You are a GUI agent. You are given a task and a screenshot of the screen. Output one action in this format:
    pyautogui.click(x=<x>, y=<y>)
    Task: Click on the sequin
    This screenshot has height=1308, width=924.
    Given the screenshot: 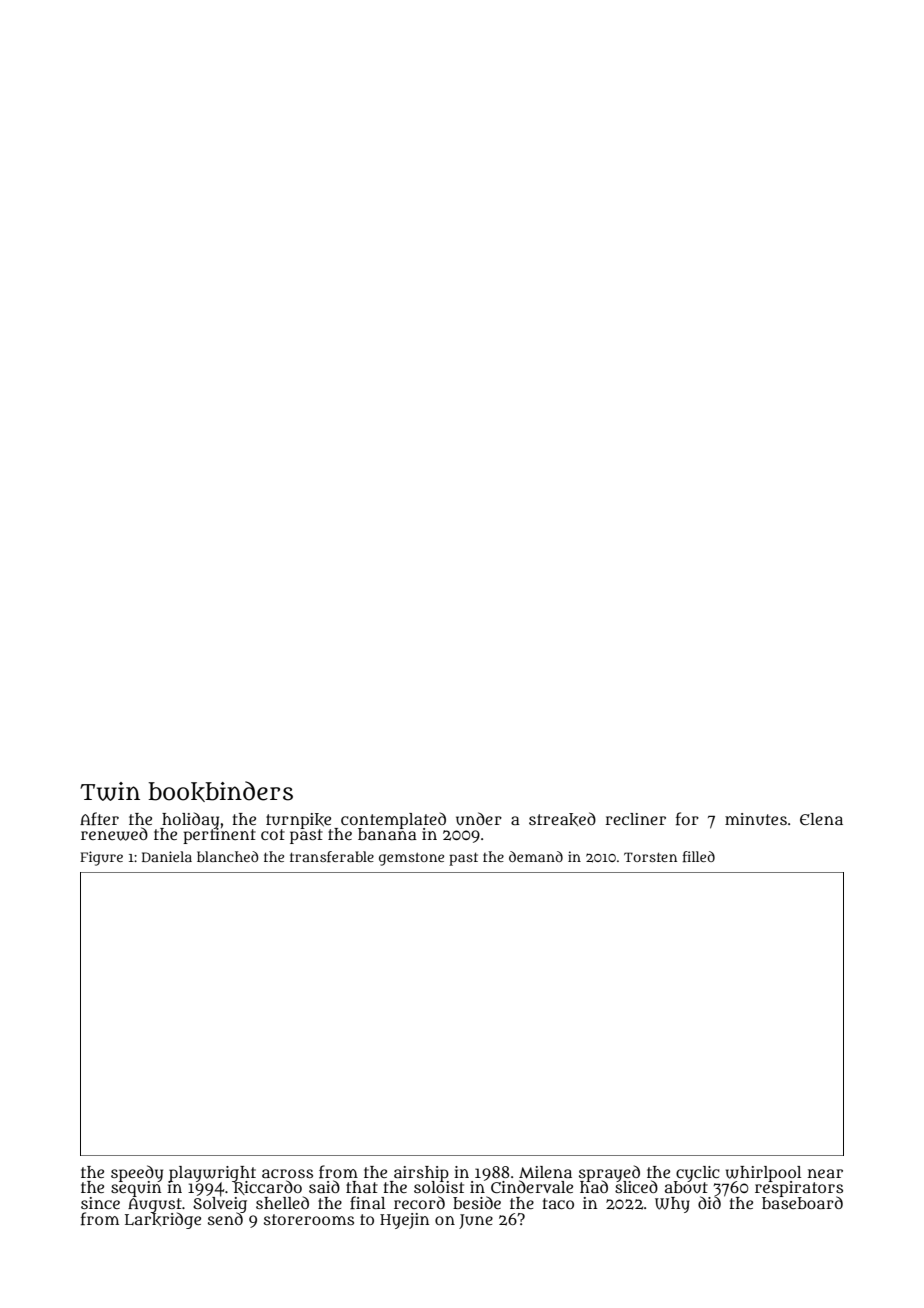 What is the action you would take?
    pyautogui.click(x=136, y=1189)
